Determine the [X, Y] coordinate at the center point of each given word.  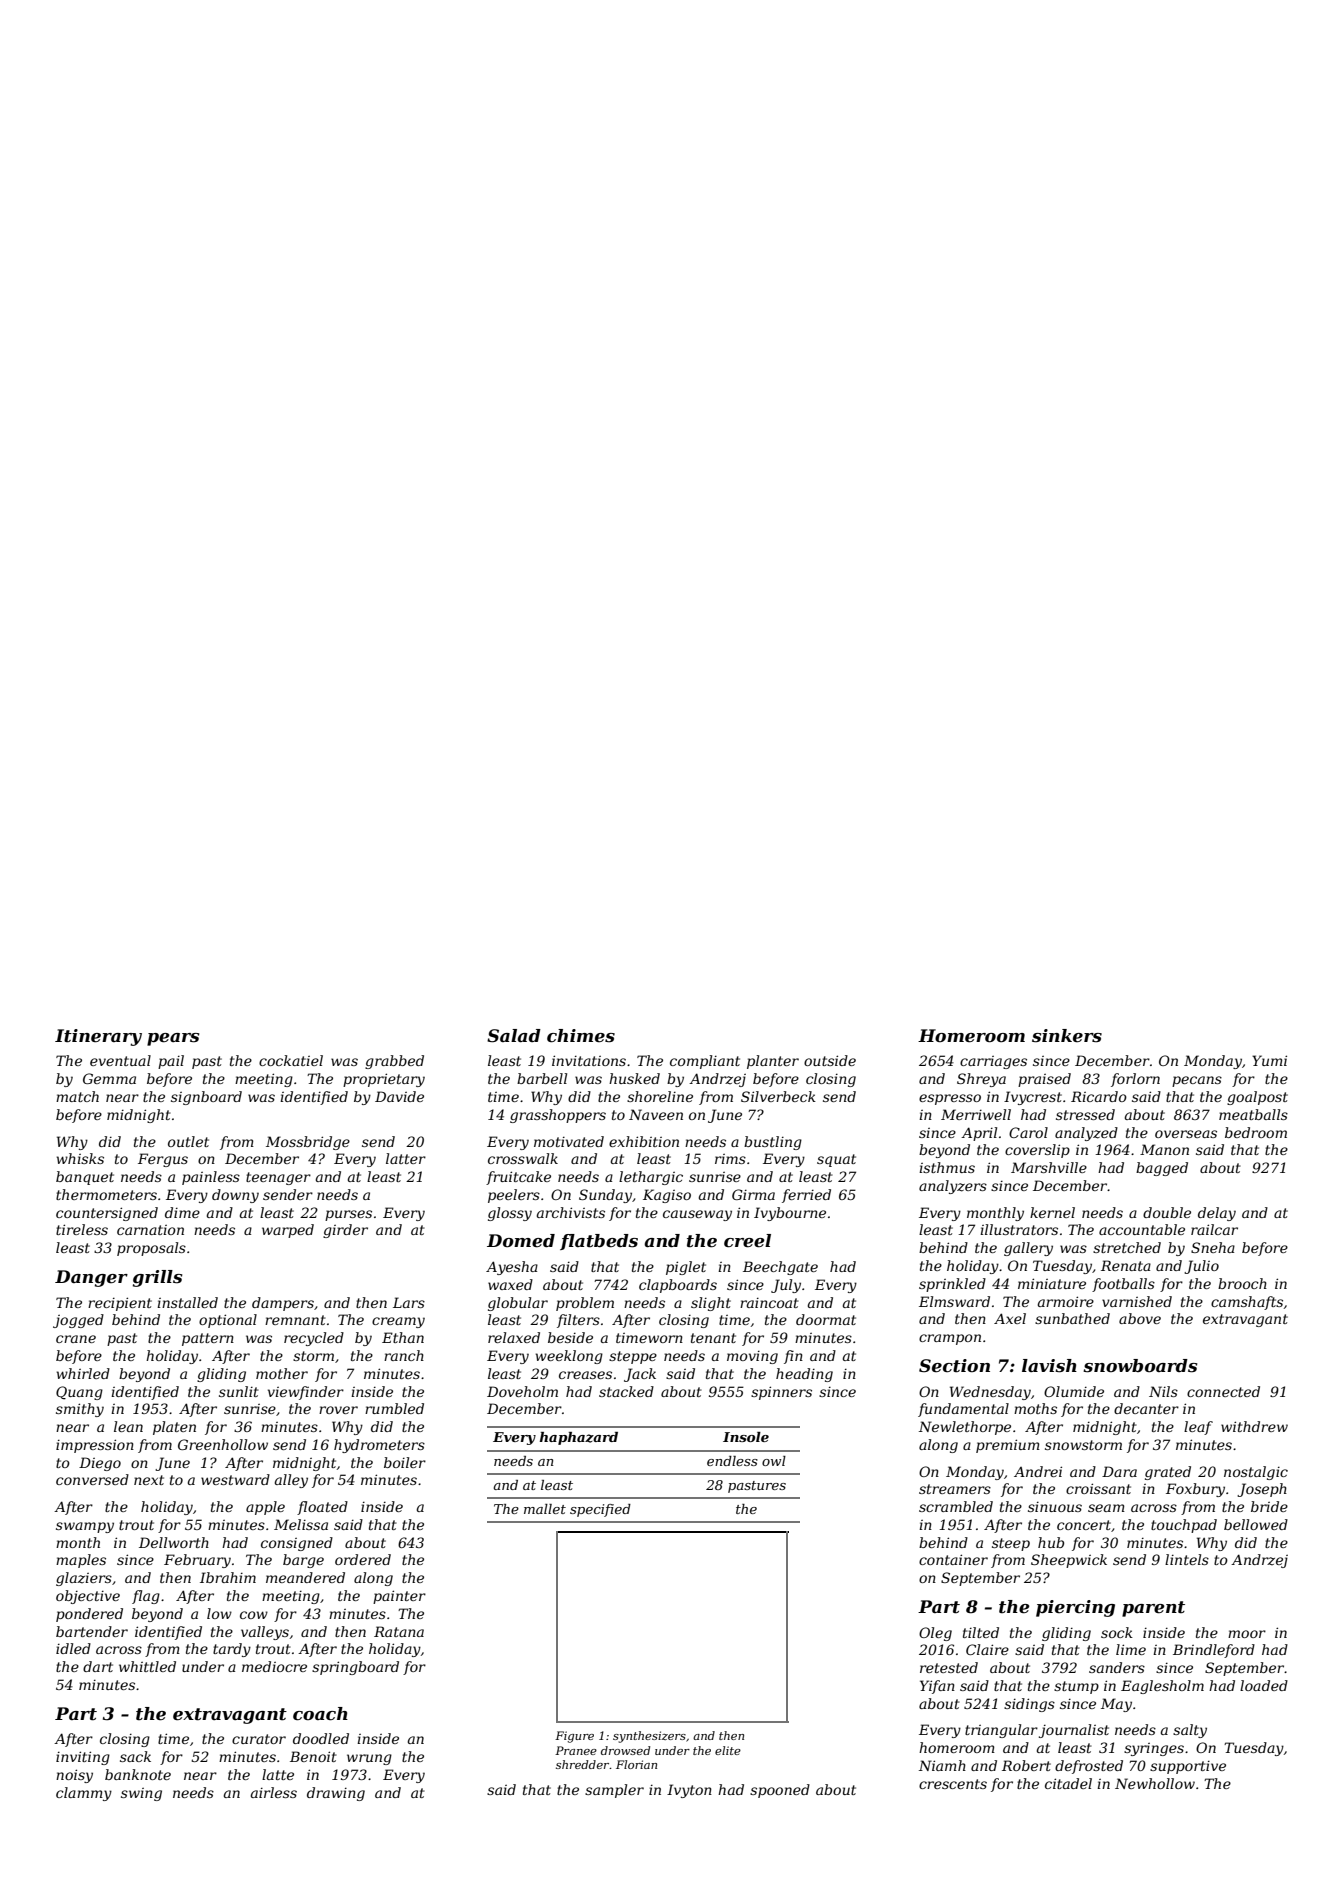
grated [1168, 1473]
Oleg [935, 1634]
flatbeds [599, 1242]
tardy [232, 1650]
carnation [150, 1230]
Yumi [1269, 1060]
